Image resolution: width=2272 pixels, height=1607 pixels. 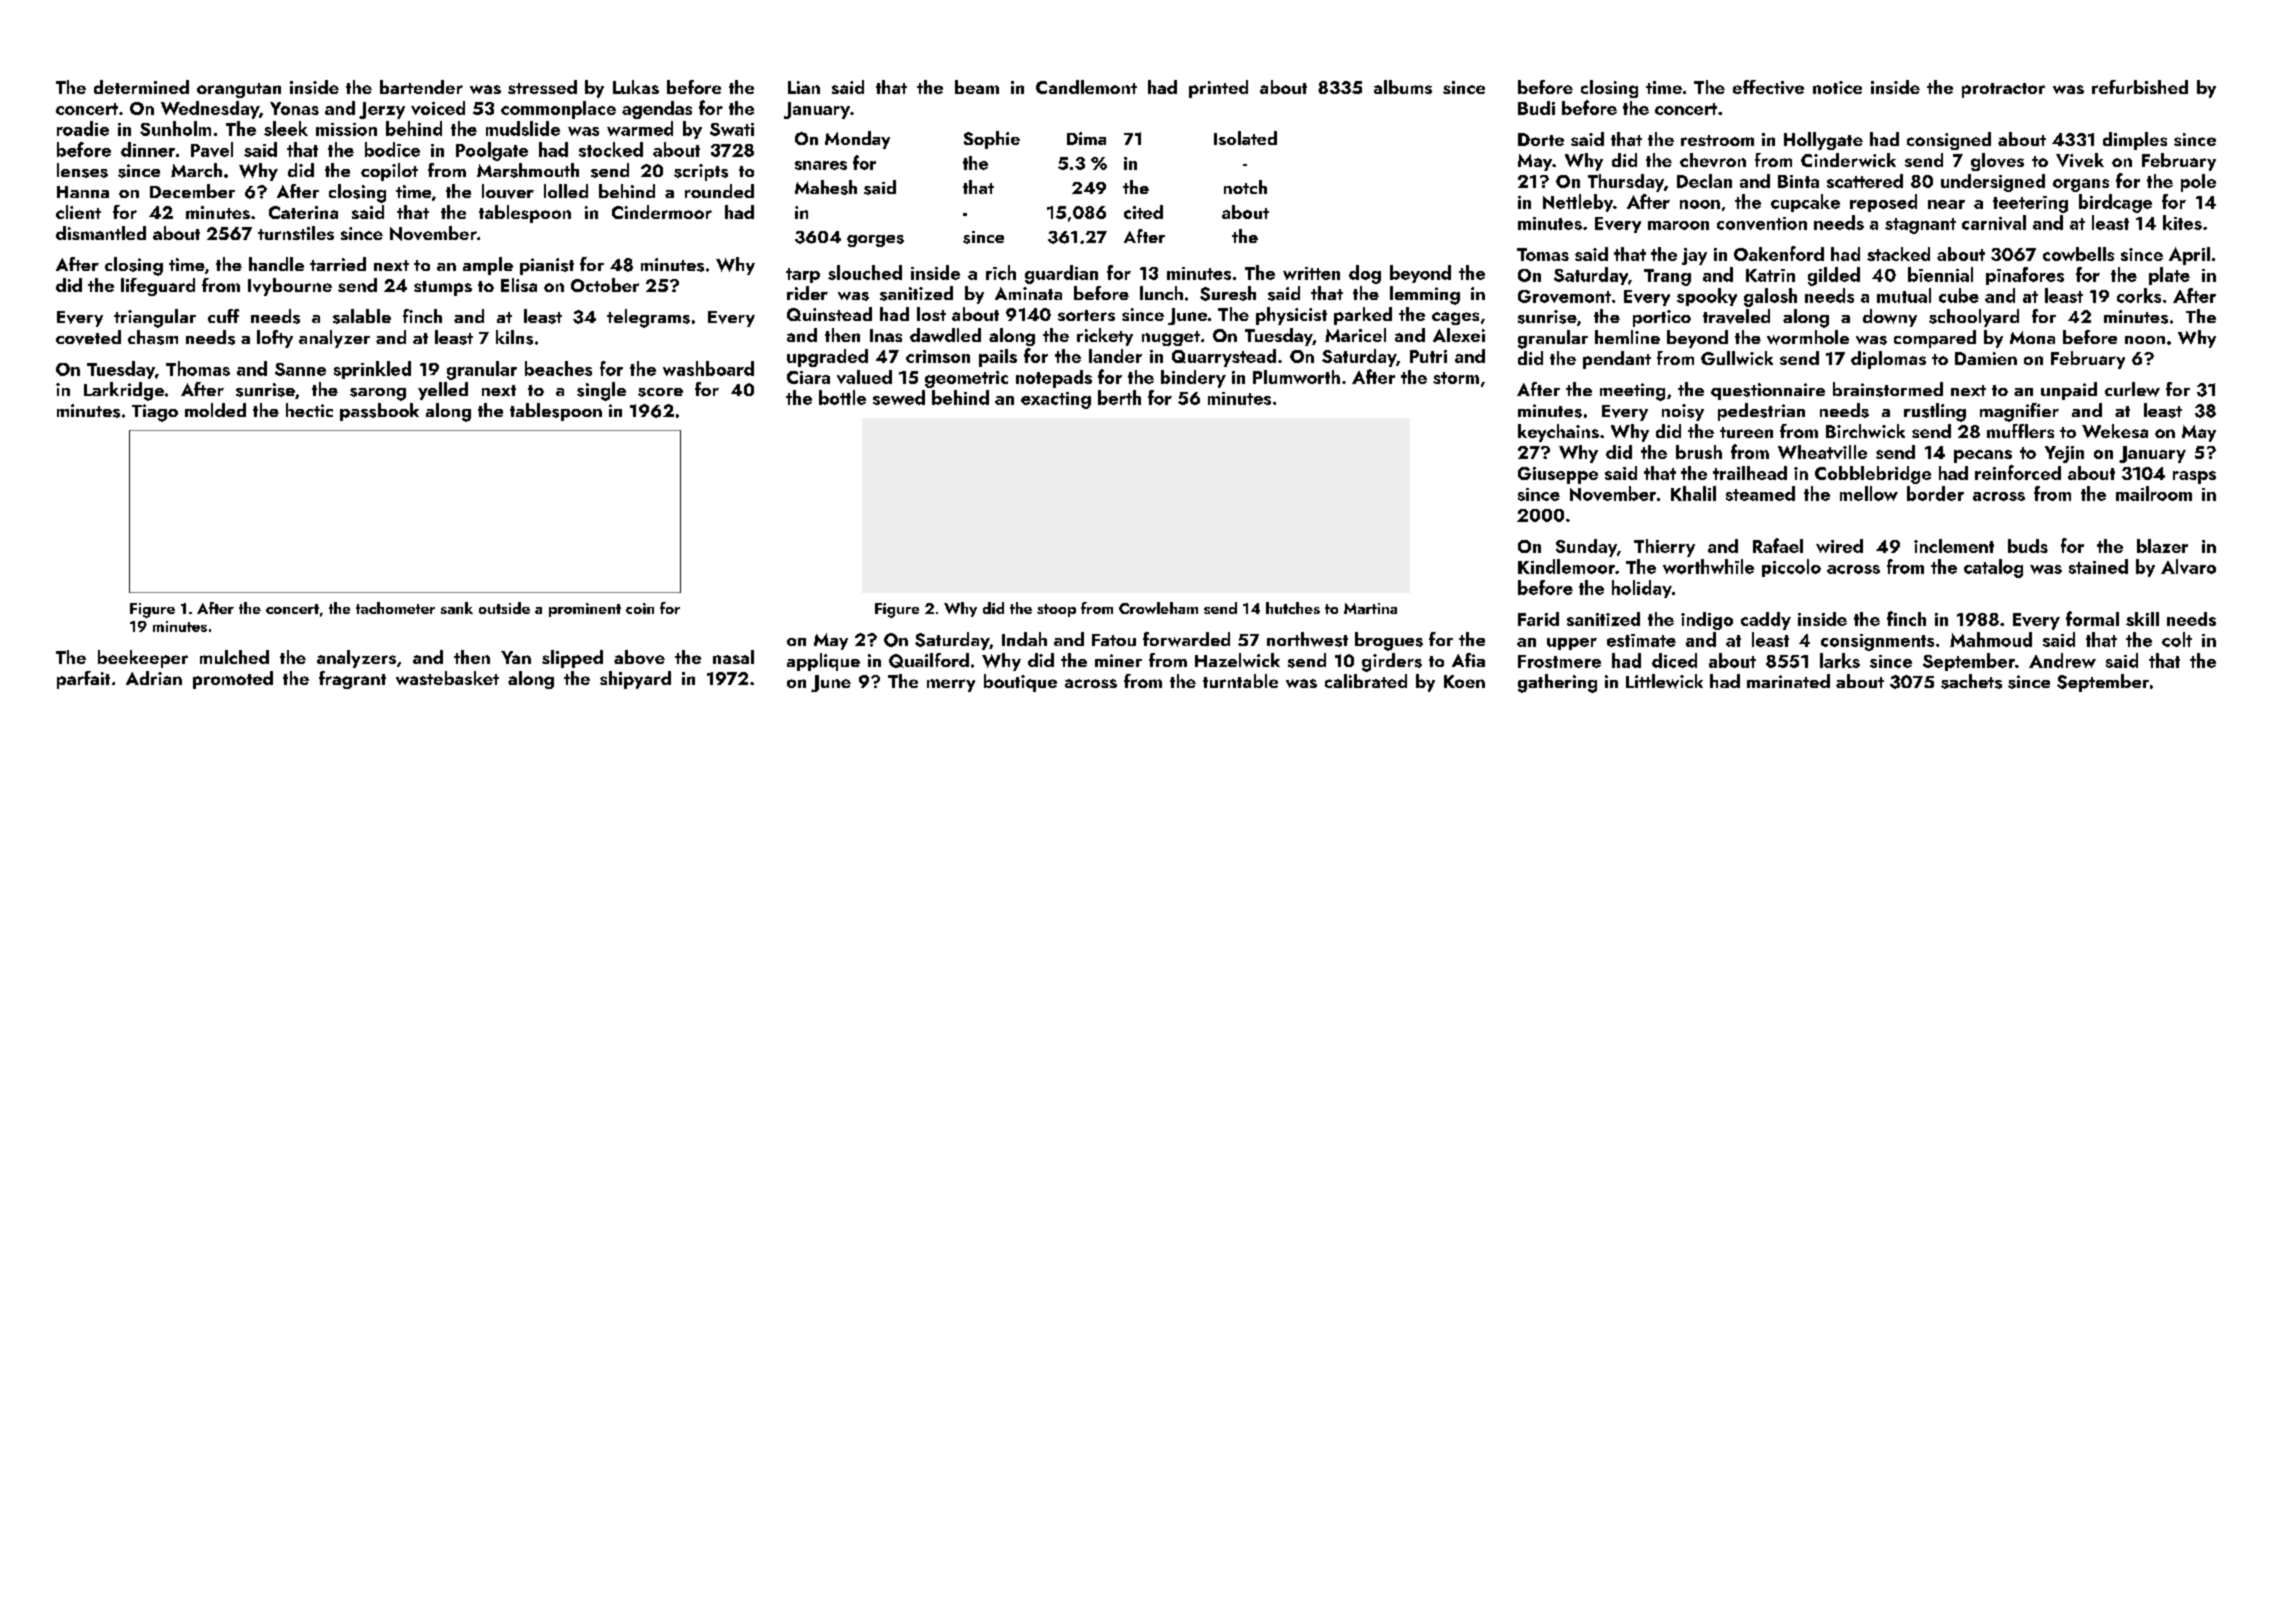 What do you see at coordinates (2018, 472) in the page?
I see `reinforced` at bounding box center [2018, 472].
